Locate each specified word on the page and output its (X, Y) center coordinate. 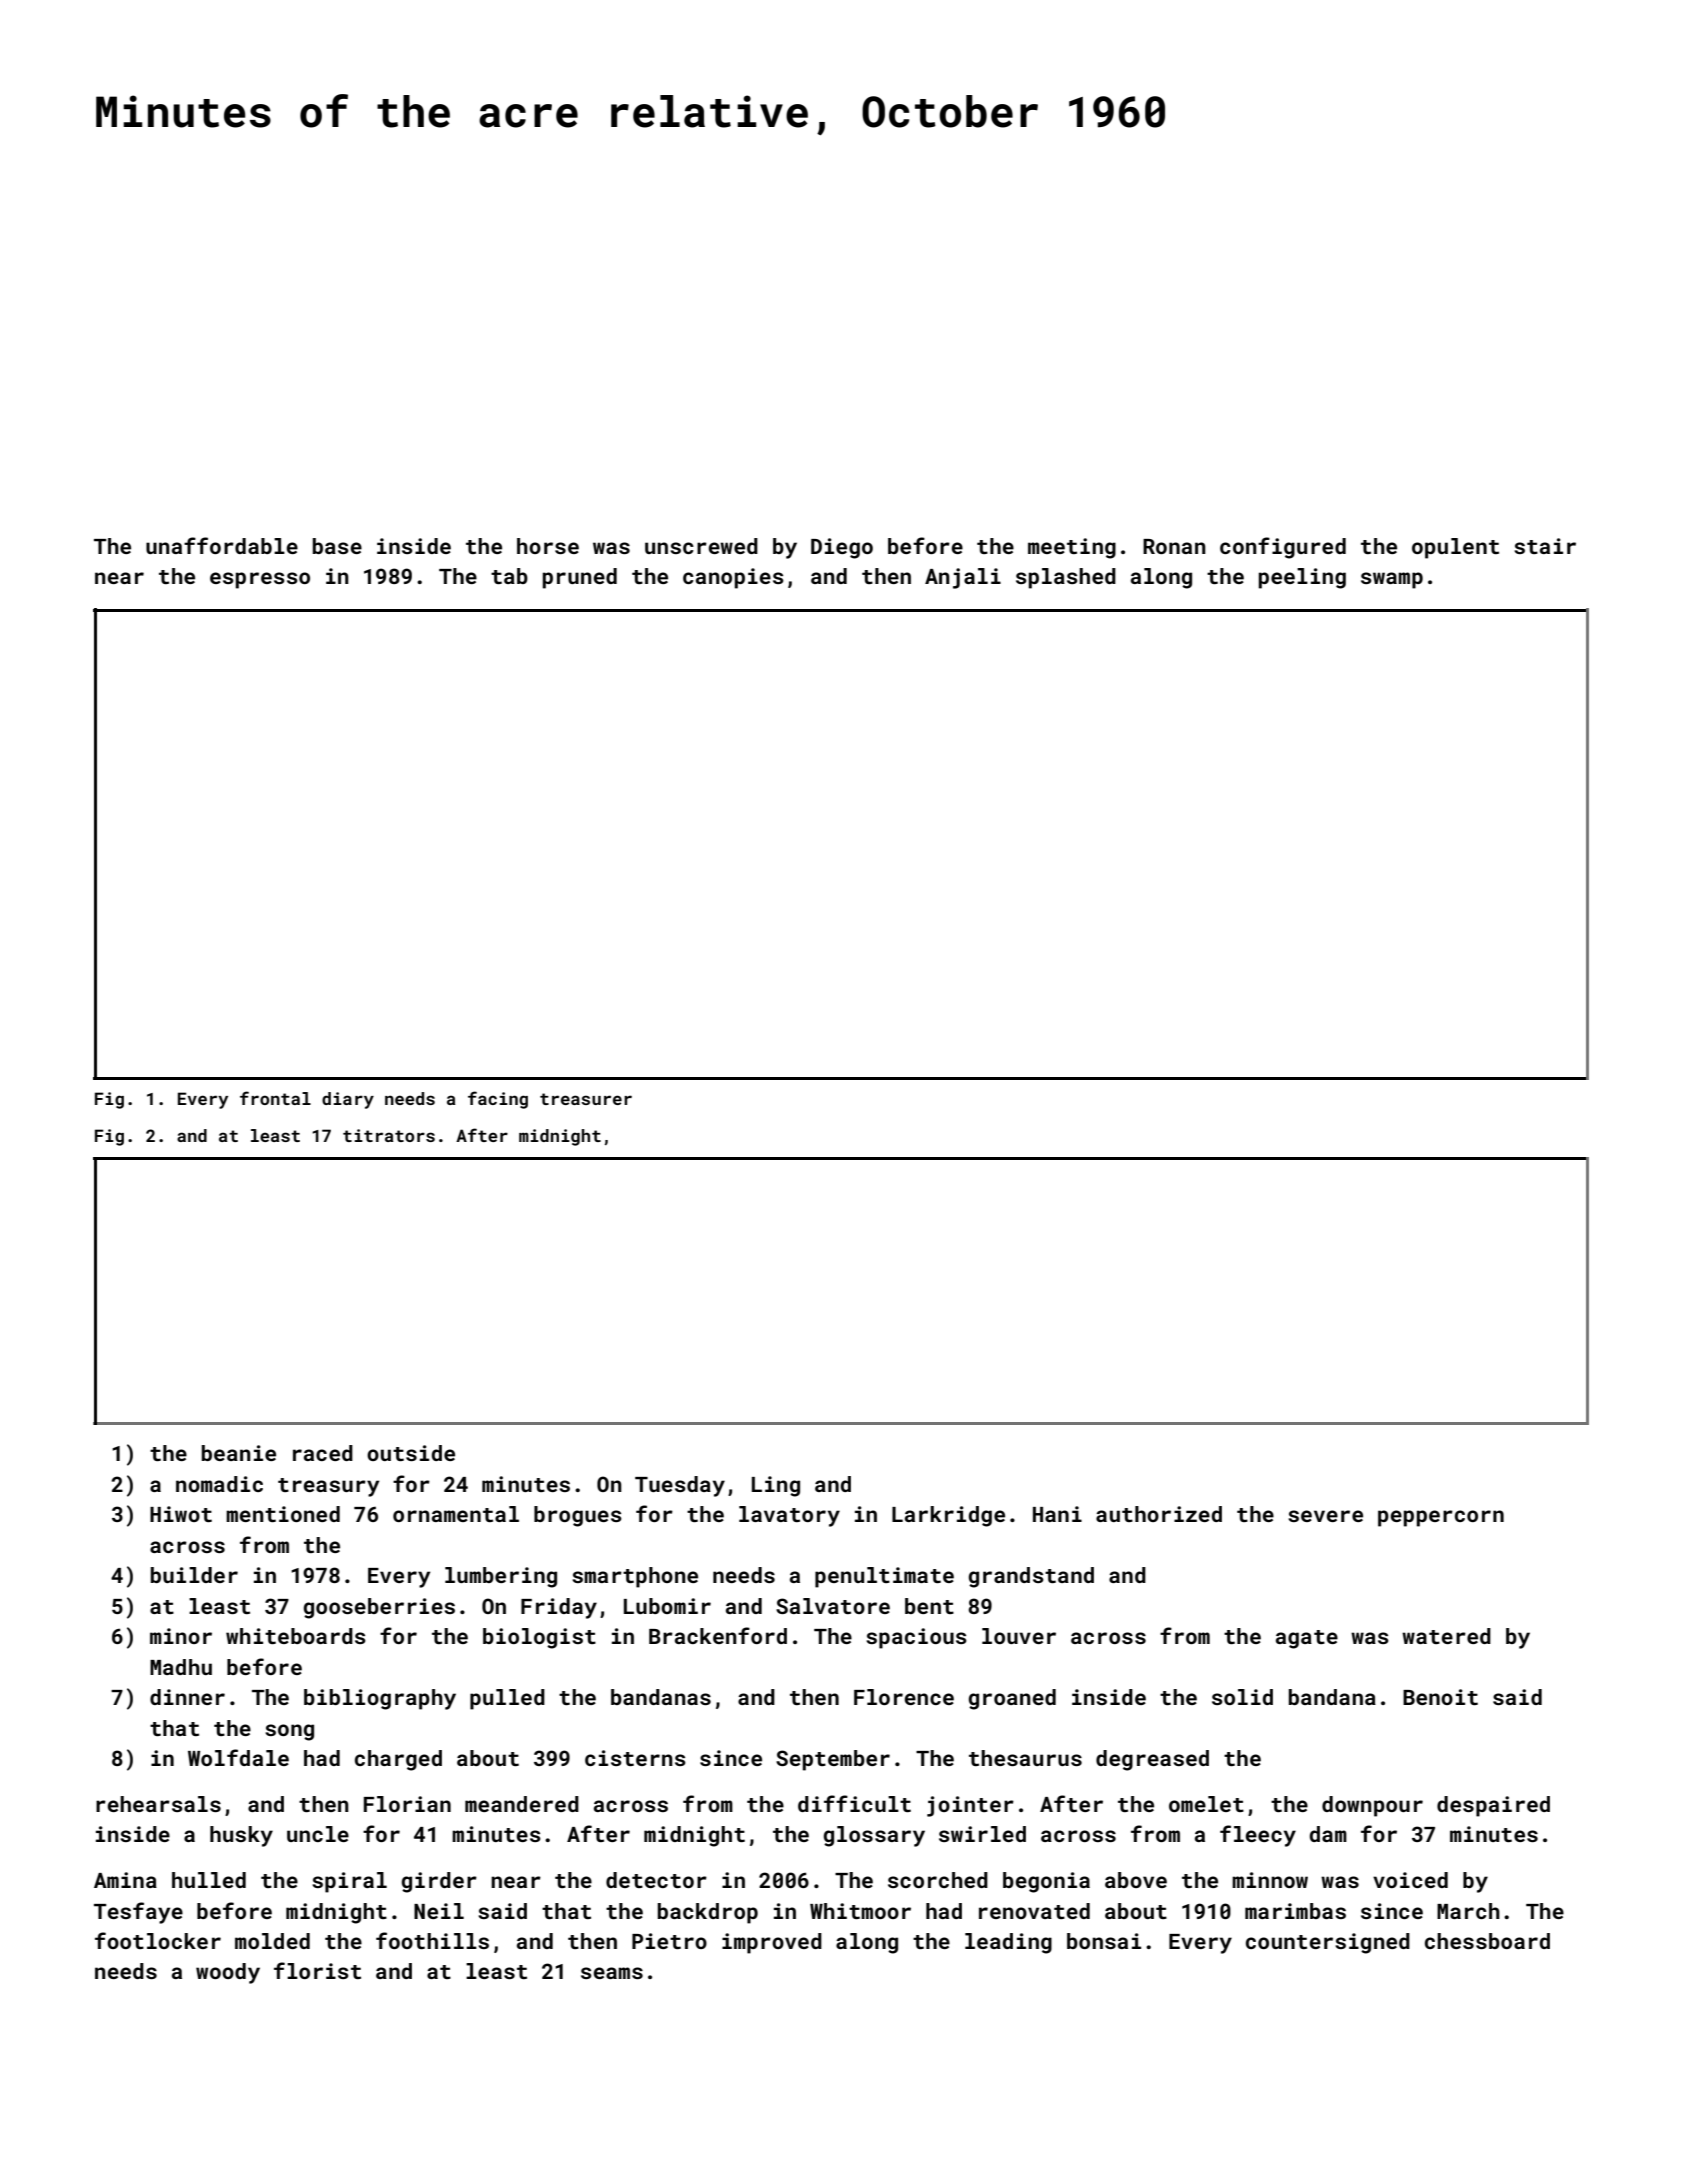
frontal (275, 1098)
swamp (1392, 580)
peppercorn (1441, 1518)
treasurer (586, 1099)
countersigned (1328, 1943)
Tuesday (680, 1486)
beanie (239, 1453)
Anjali (963, 578)
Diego (842, 548)
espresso (260, 580)
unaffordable (222, 545)
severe (1325, 1516)
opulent (1455, 548)
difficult (854, 1803)
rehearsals (158, 1804)
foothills (432, 1940)
